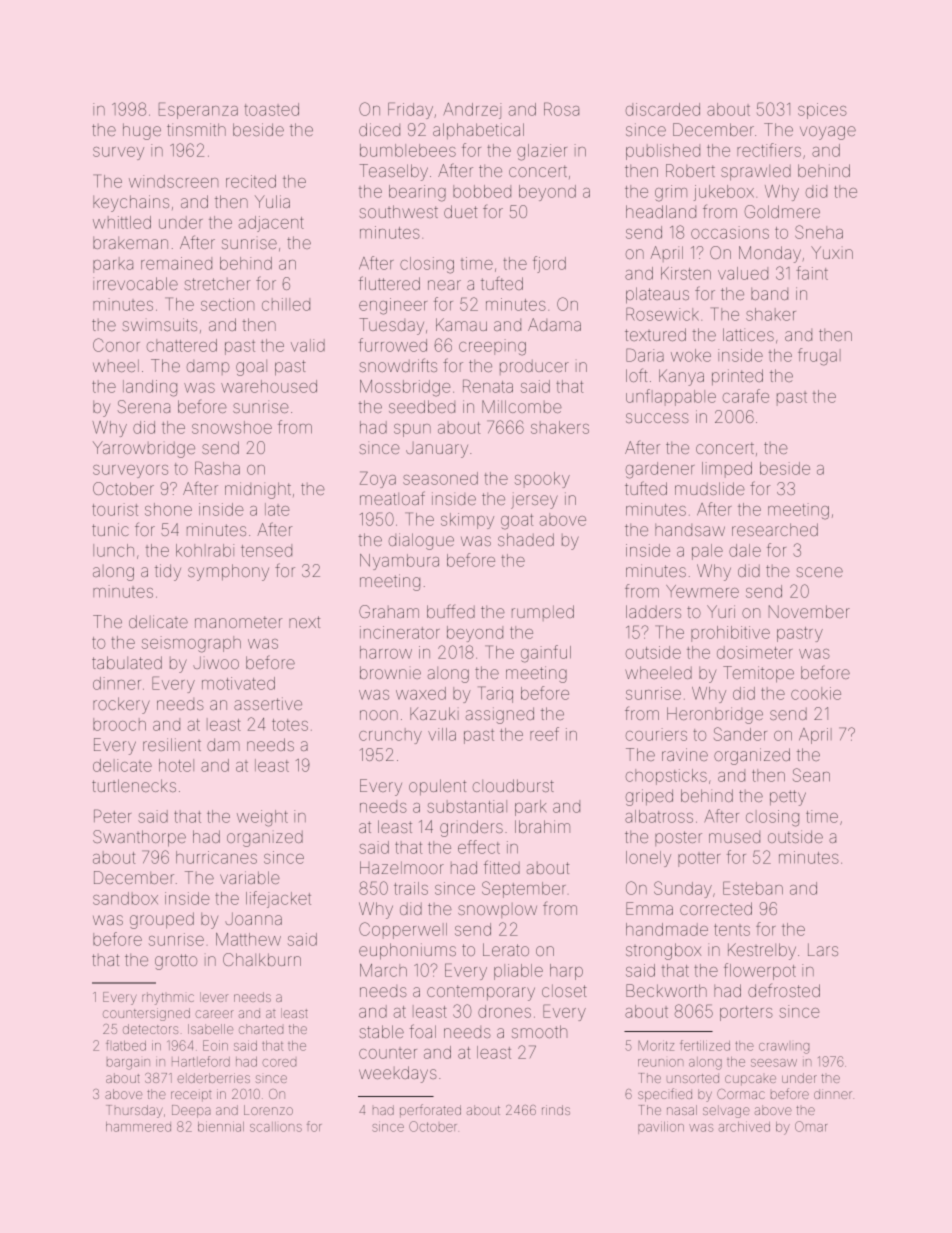 The image size is (952, 1233). Describe the element at coordinates (727, 470) in the screenshot. I see `limped` at that location.
